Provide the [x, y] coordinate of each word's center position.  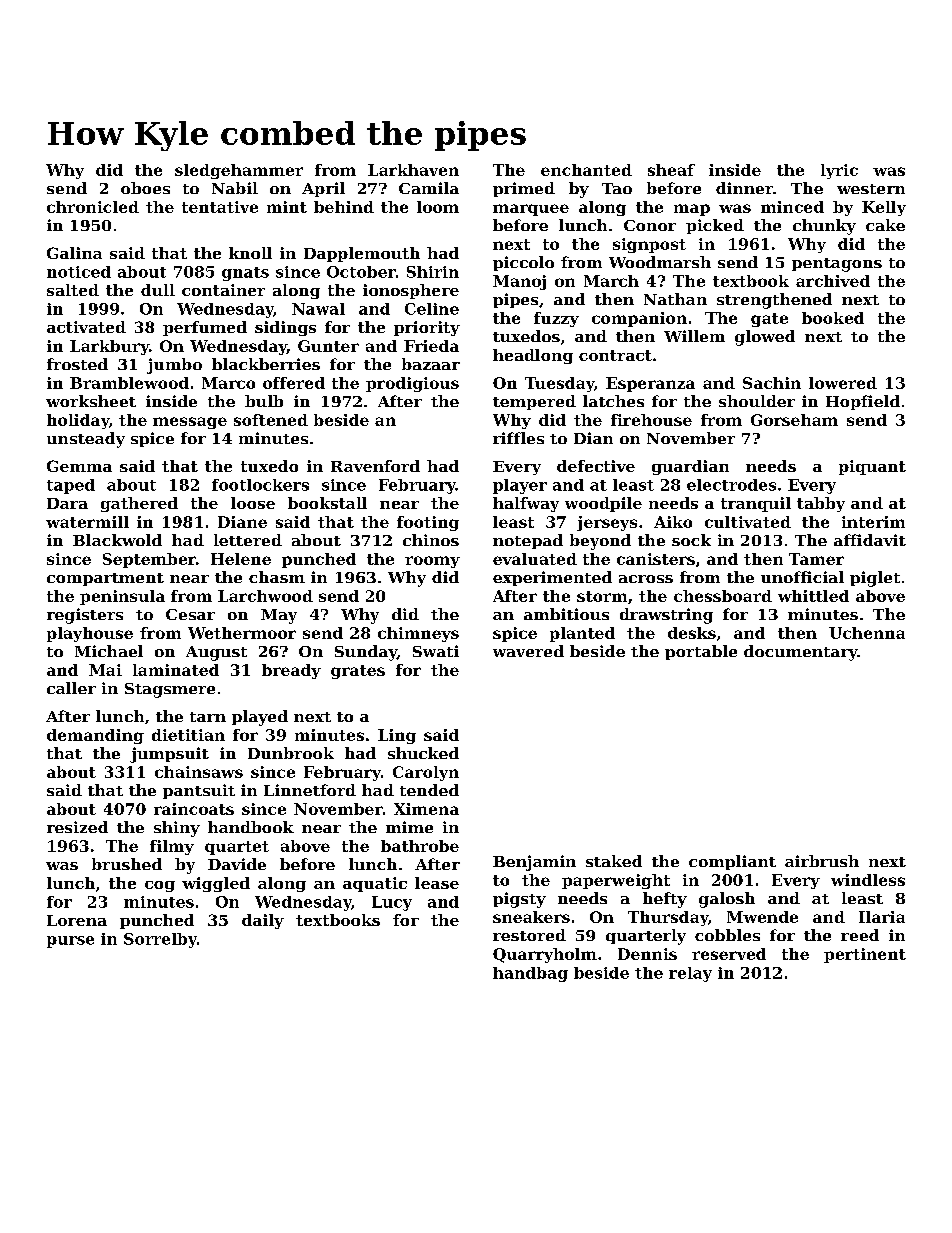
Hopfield [863, 402]
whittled [813, 596]
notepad [528, 541]
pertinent [865, 955]
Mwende [762, 917]
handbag [530, 974]
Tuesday [559, 384]
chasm [277, 577]
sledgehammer [239, 171]
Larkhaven [413, 170]
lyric [839, 171]
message [190, 423]
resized [77, 827]
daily [263, 921]
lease [437, 883]
